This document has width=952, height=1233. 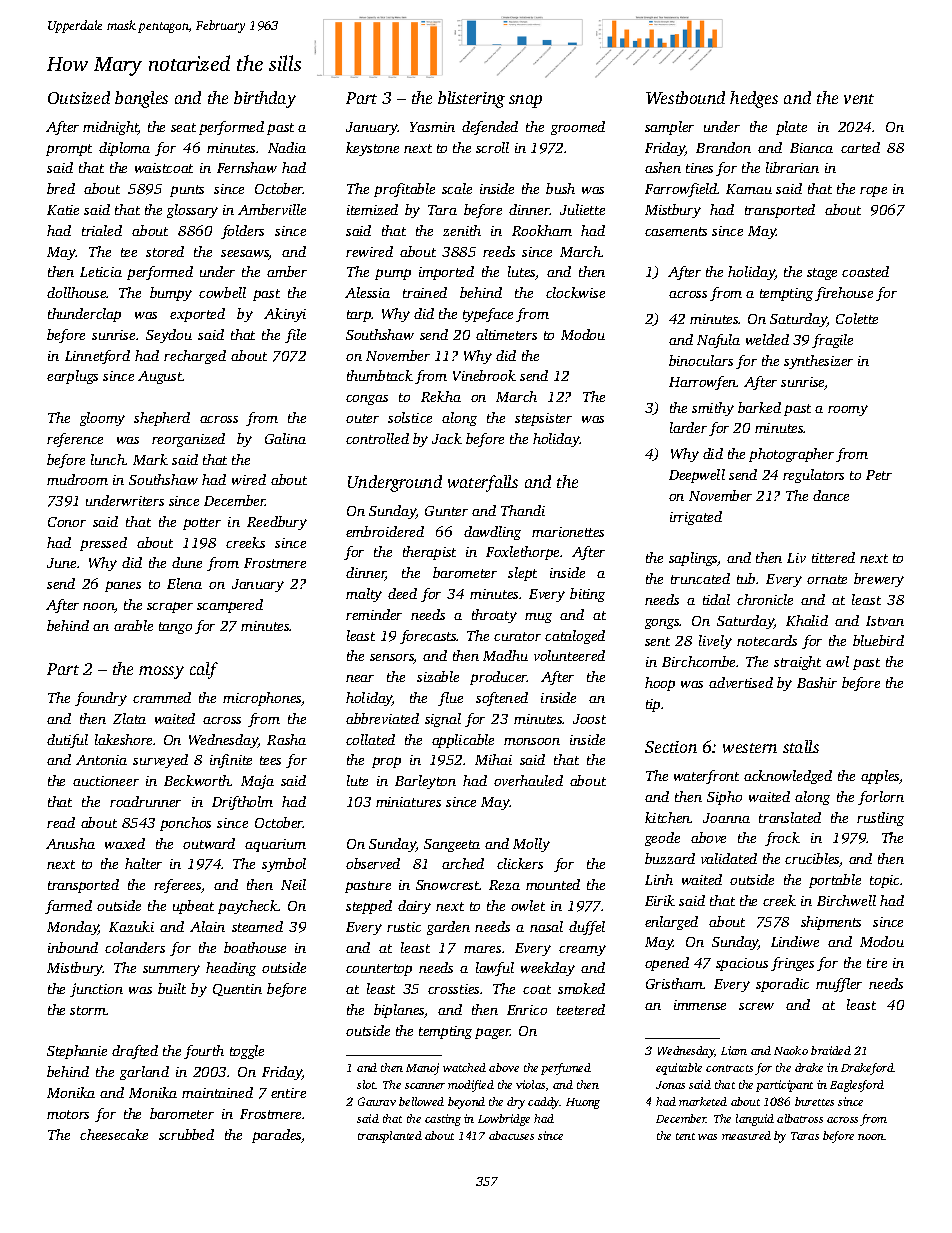 I want to click on trialed, so click(x=102, y=230).
